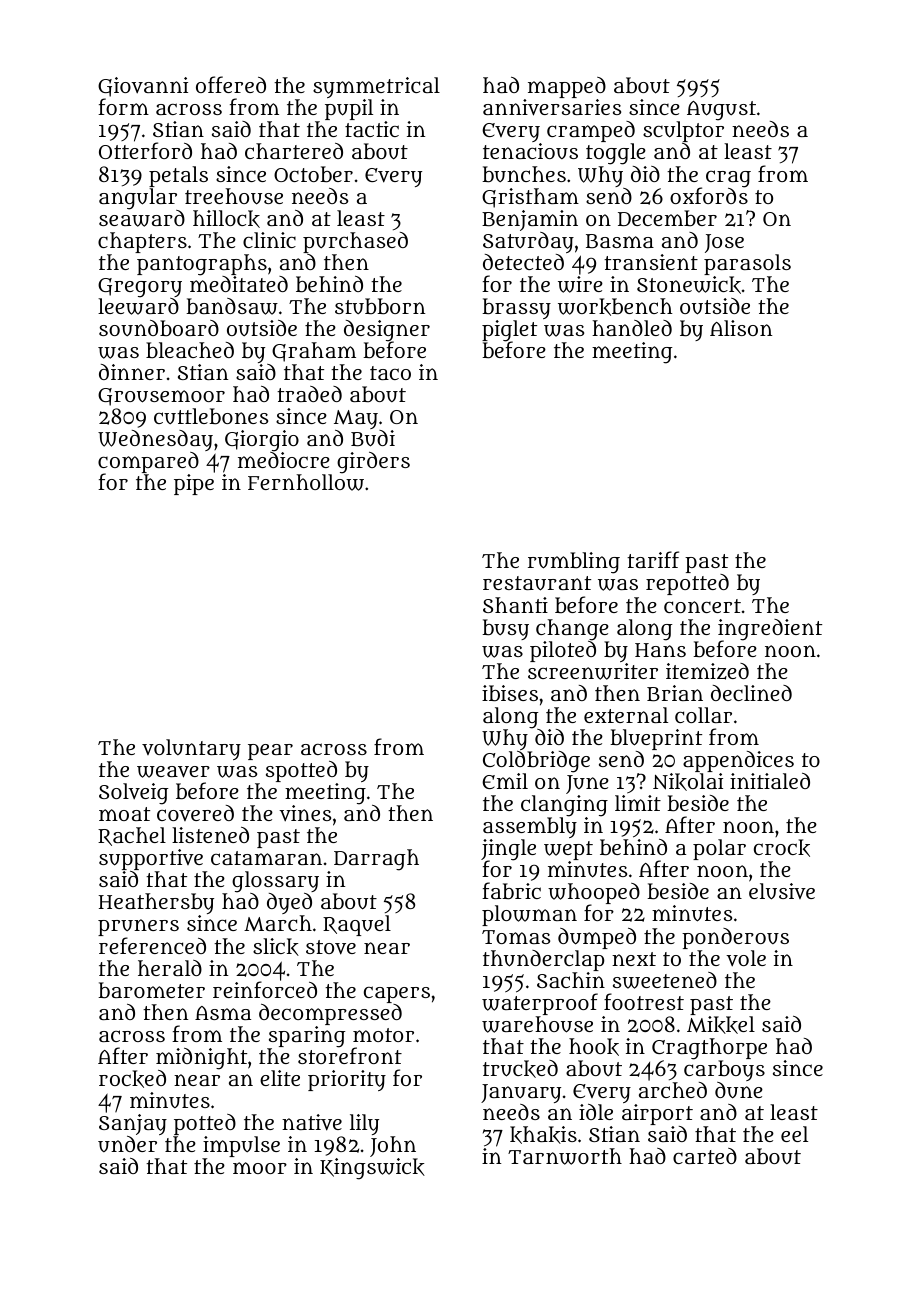  Describe the element at coordinates (355, 243) in the screenshot. I see `purchased` at that location.
